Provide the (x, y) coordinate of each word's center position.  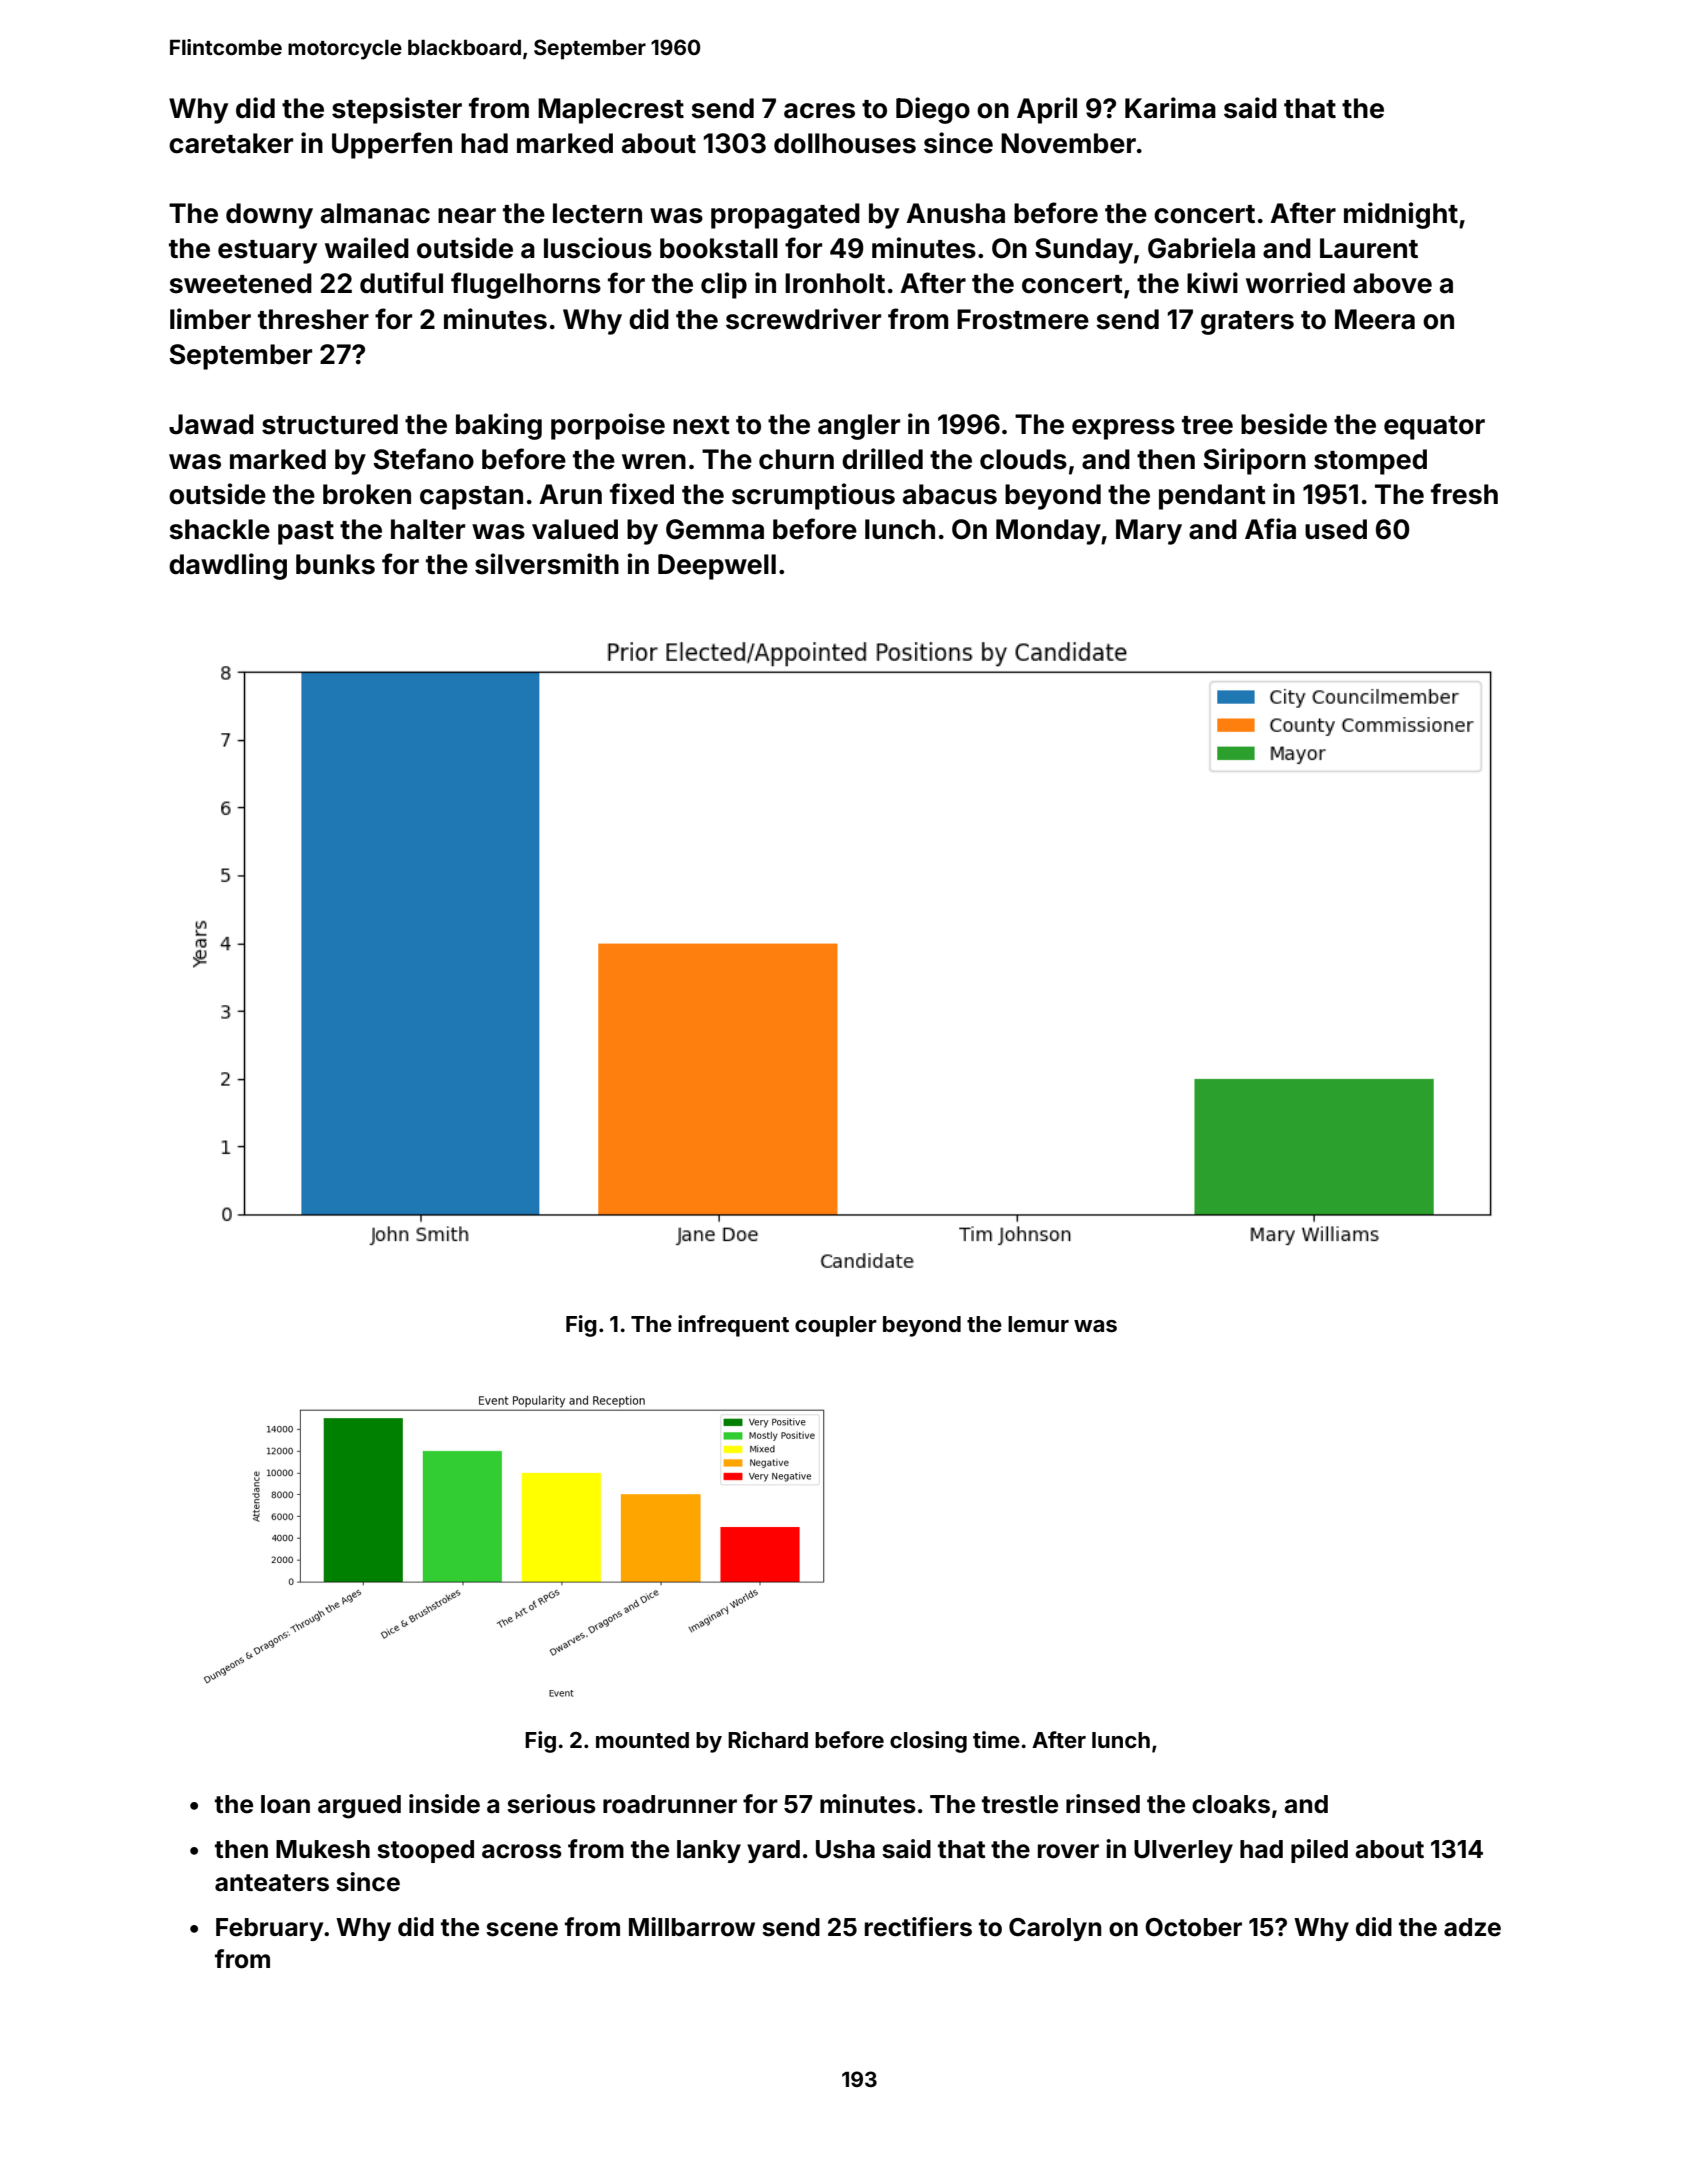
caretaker (231, 143)
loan (285, 1804)
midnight (1401, 215)
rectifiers (918, 1927)
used (1336, 529)
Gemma (715, 529)
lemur (1038, 1324)
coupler (836, 1326)
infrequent (733, 1326)
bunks (335, 564)
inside (444, 1804)
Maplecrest (611, 111)
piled (1319, 1851)
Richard (768, 1739)
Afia (1270, 529)
